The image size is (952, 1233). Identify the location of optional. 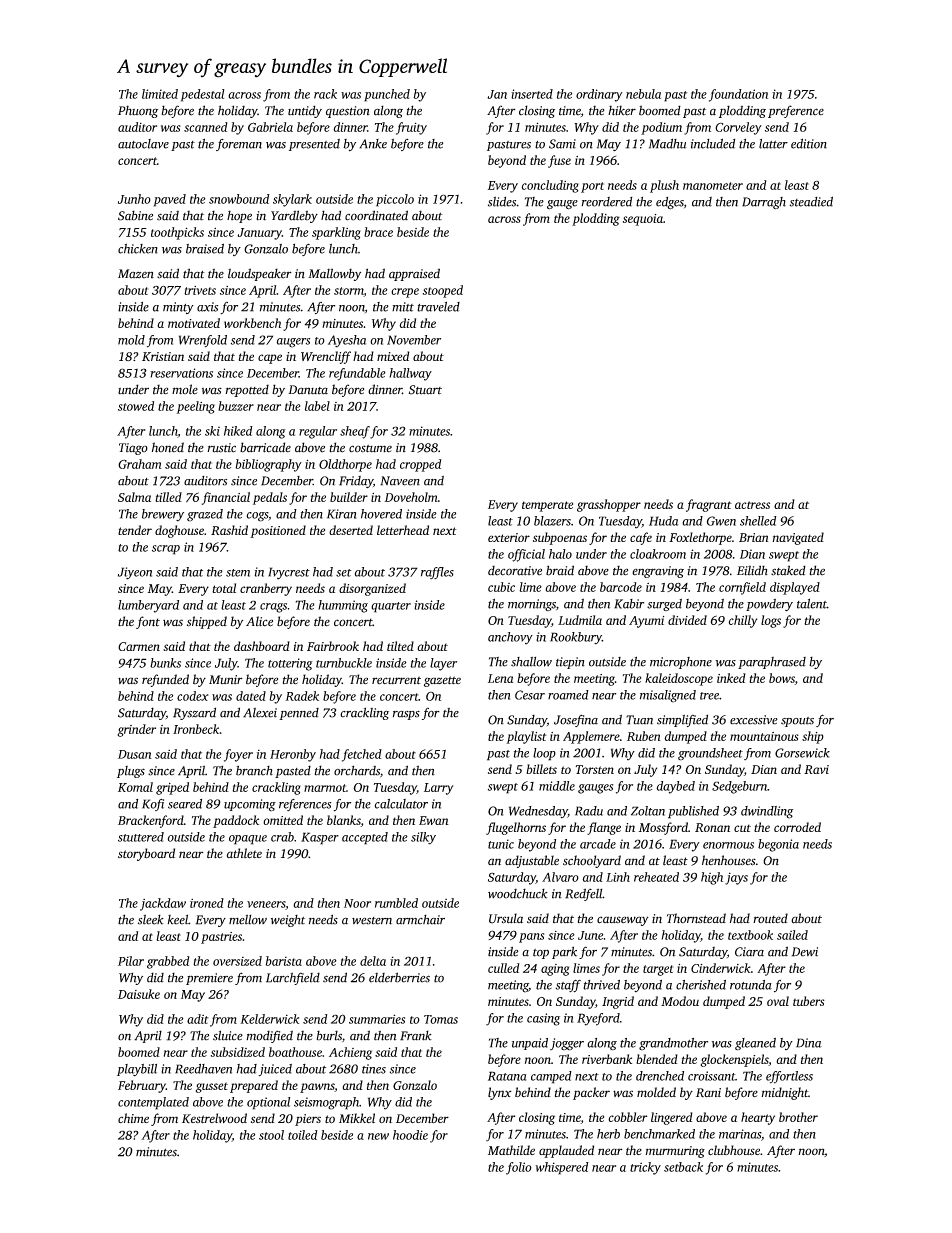
(268, 1103).
